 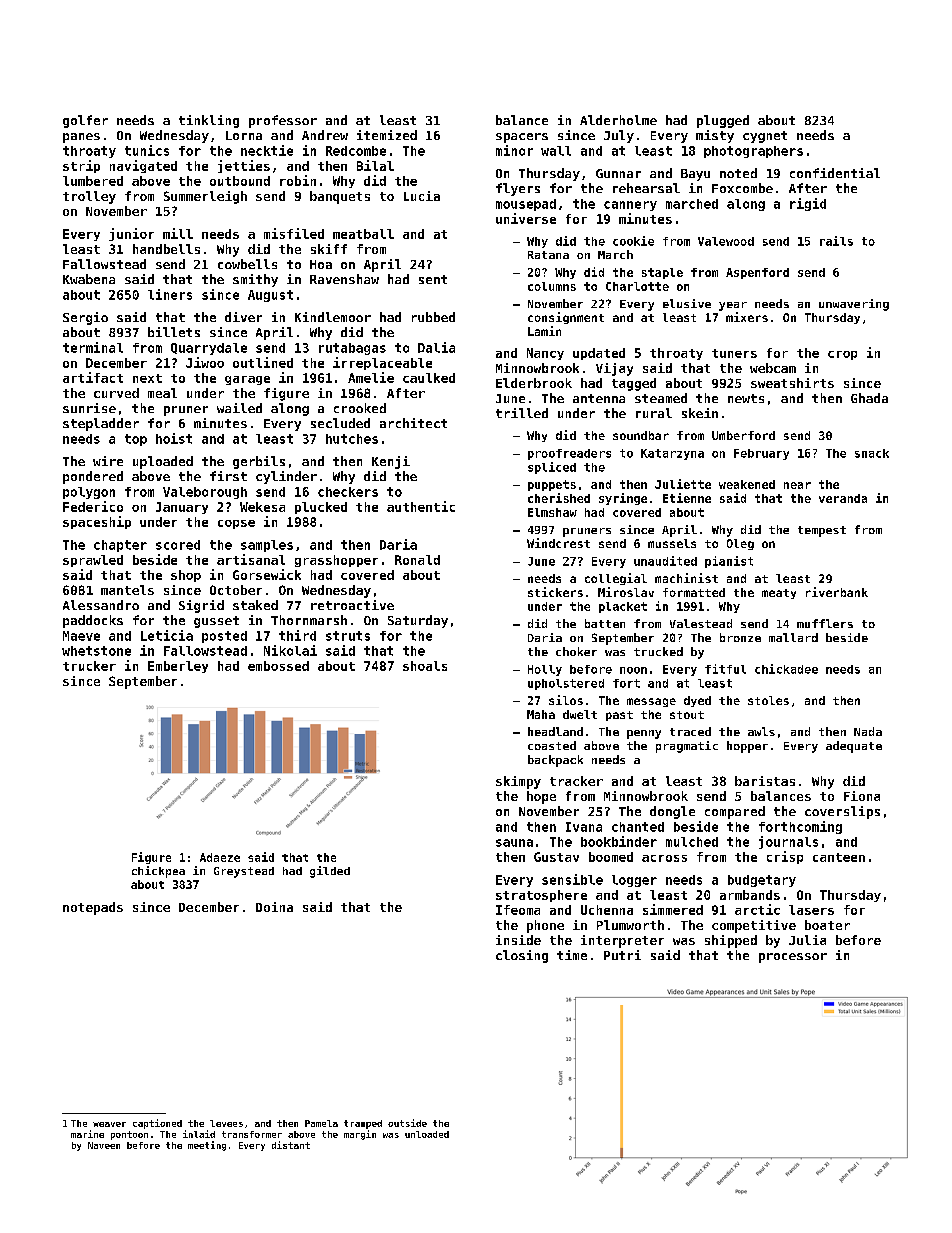 What do you see at coordinates (85, 121) in the document?
I see `golfer` at bounding box center [85, 121].
